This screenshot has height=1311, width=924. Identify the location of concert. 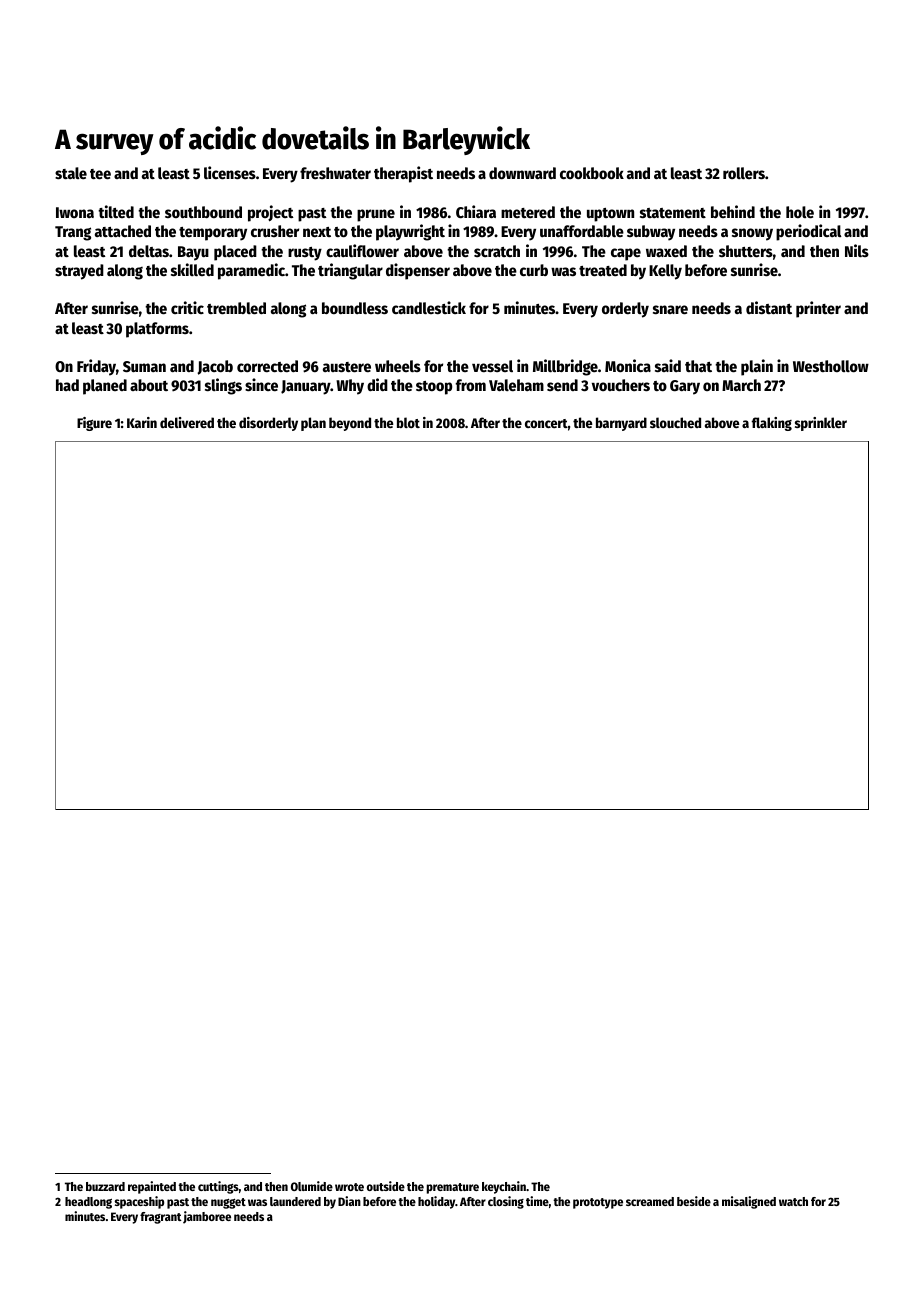
(546, 423).
